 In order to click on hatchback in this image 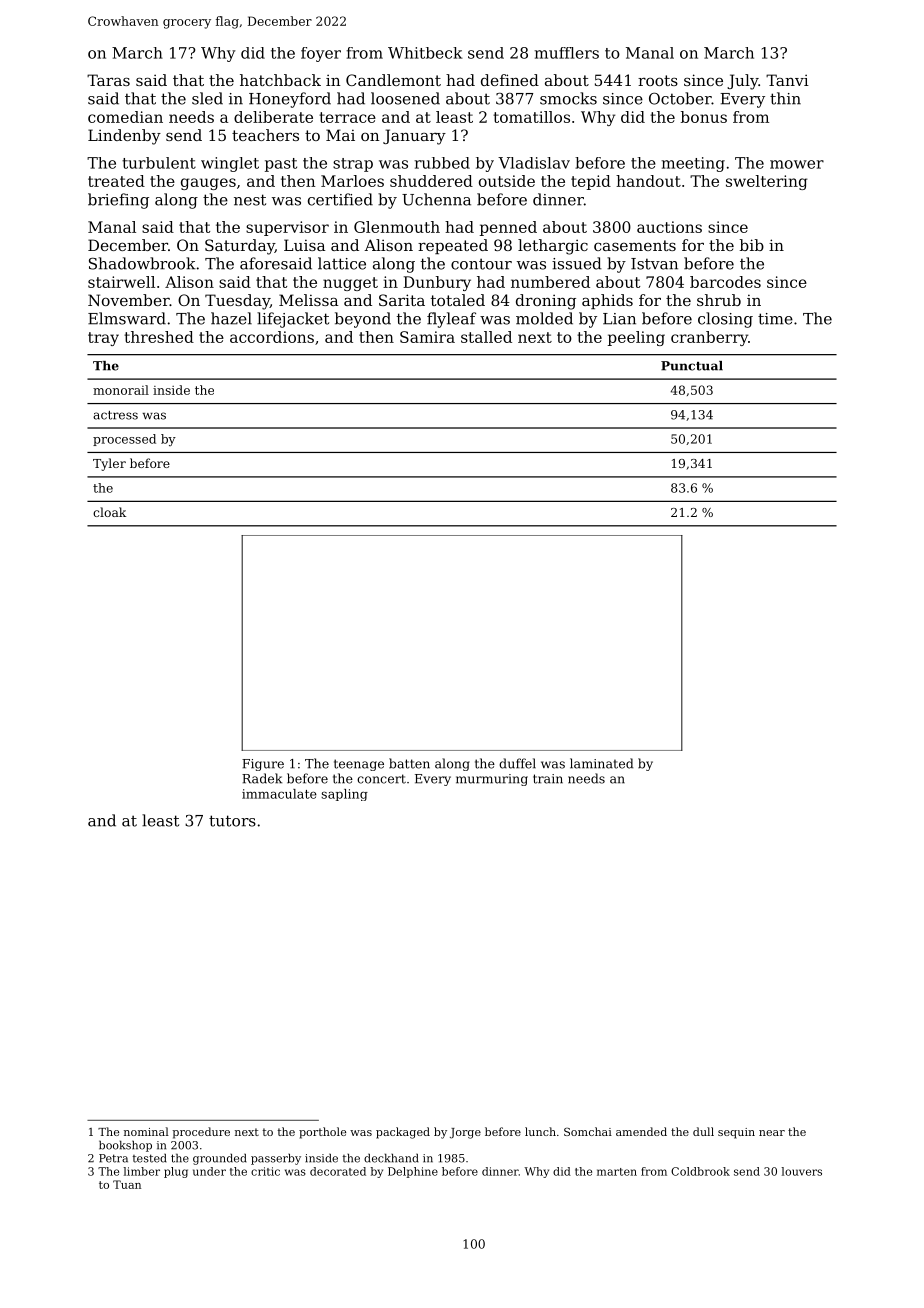, I will do `click(280, 80)`.
